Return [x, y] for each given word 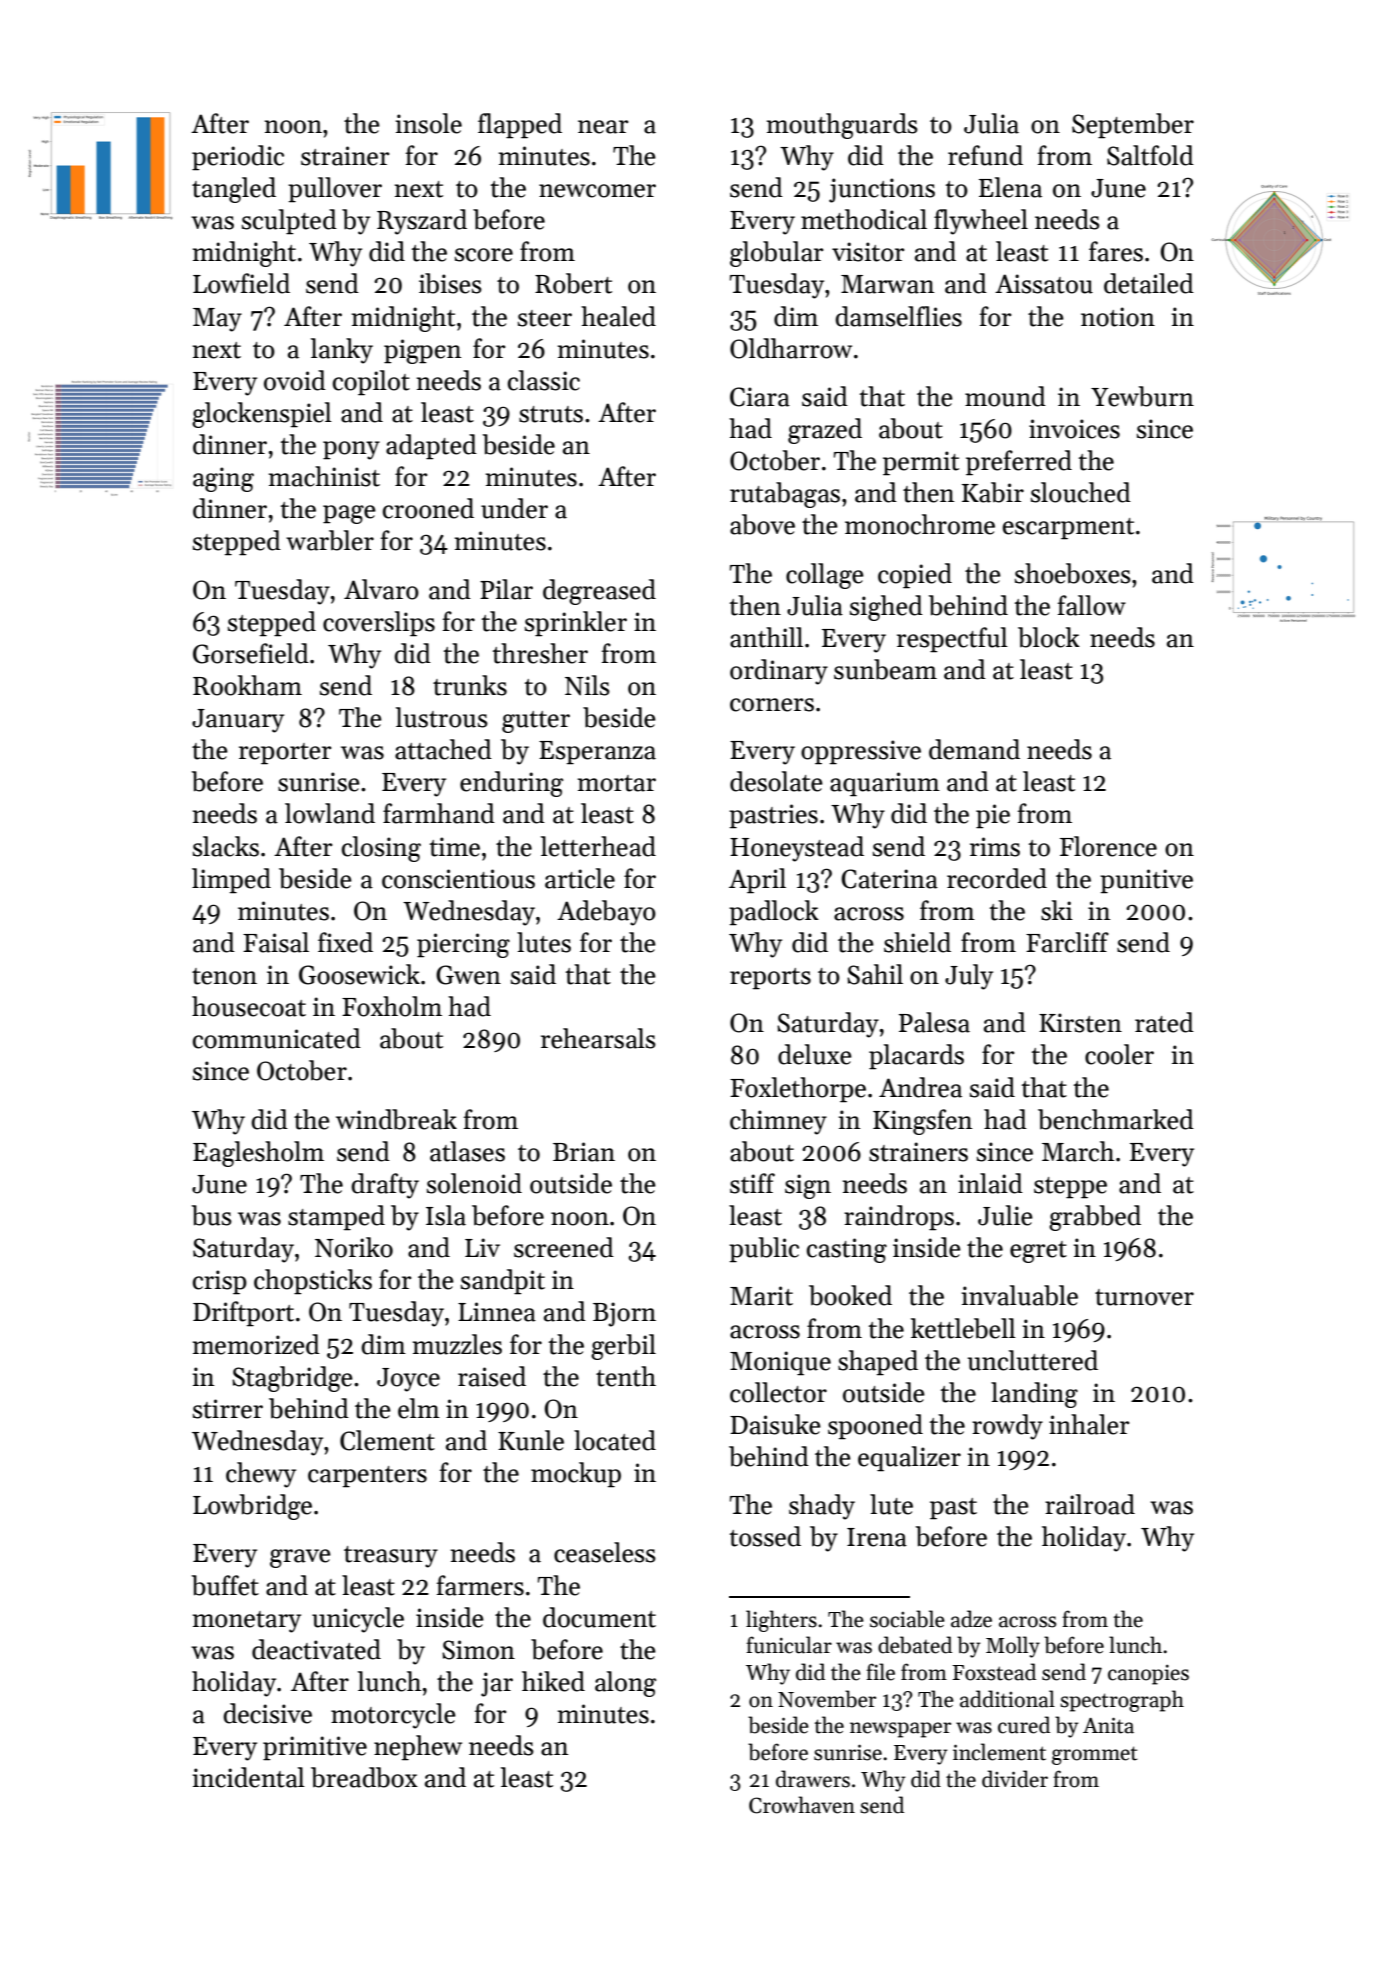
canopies [1148, 1674]
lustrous [442, 717]
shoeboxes [1073, 573]
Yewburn [1142, 396]
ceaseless [605, 1552]
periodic [238, 158]
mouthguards [842, 126]
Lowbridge [252, 1507]
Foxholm [392, 1006]
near [603, 127]
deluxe [815, 1054]
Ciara [760, 397]
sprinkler [576, 624]
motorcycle [393, 1716]
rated [1164, 1022]
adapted [431, 447]
